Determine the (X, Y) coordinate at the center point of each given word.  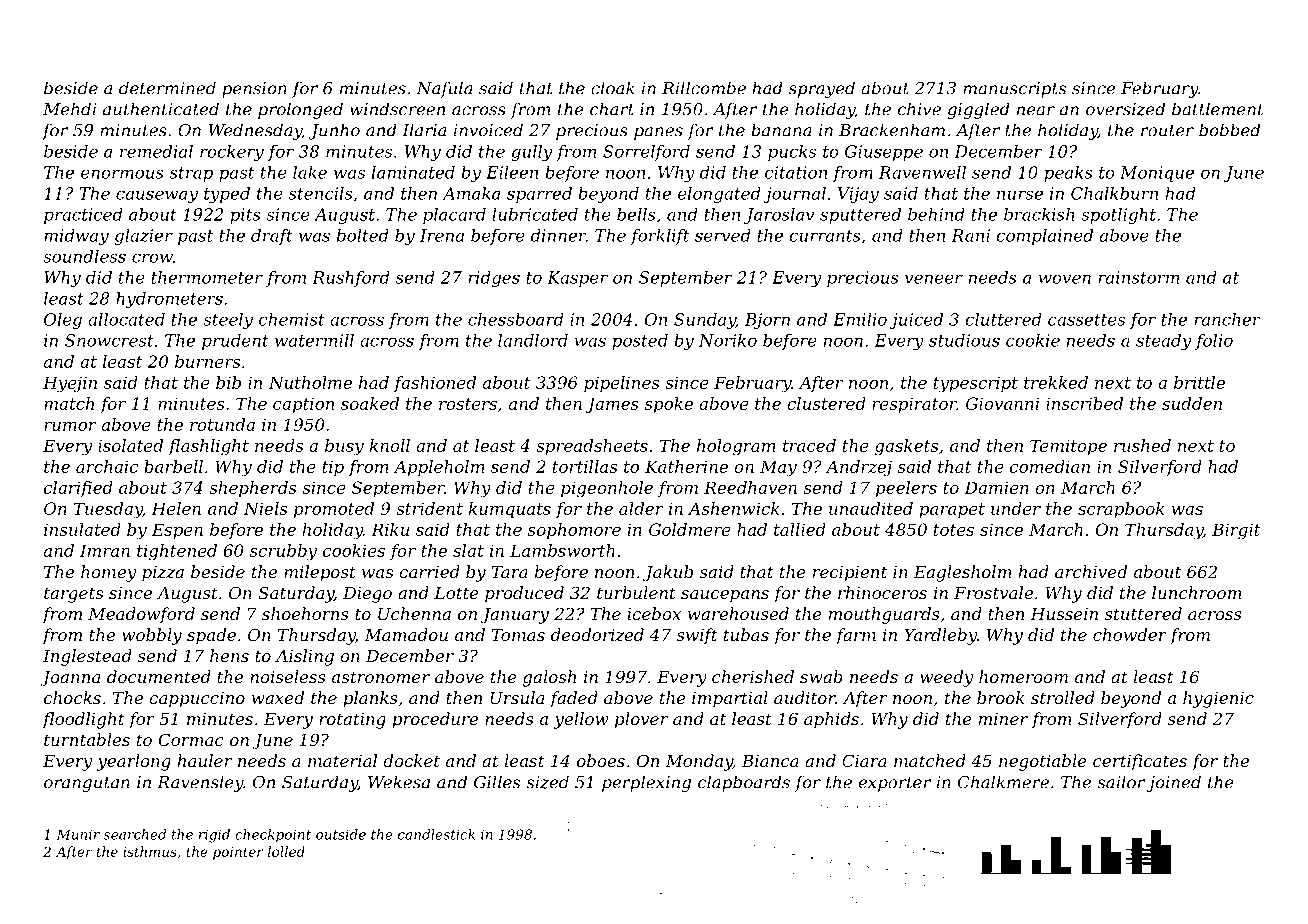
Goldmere (690, 529)
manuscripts (1014, 90)
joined (1174, 783)
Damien (996, 487)
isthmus (150, 851)
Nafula (444, 89)
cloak (613, 88)
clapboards (744, 783)
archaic (107, 466)
